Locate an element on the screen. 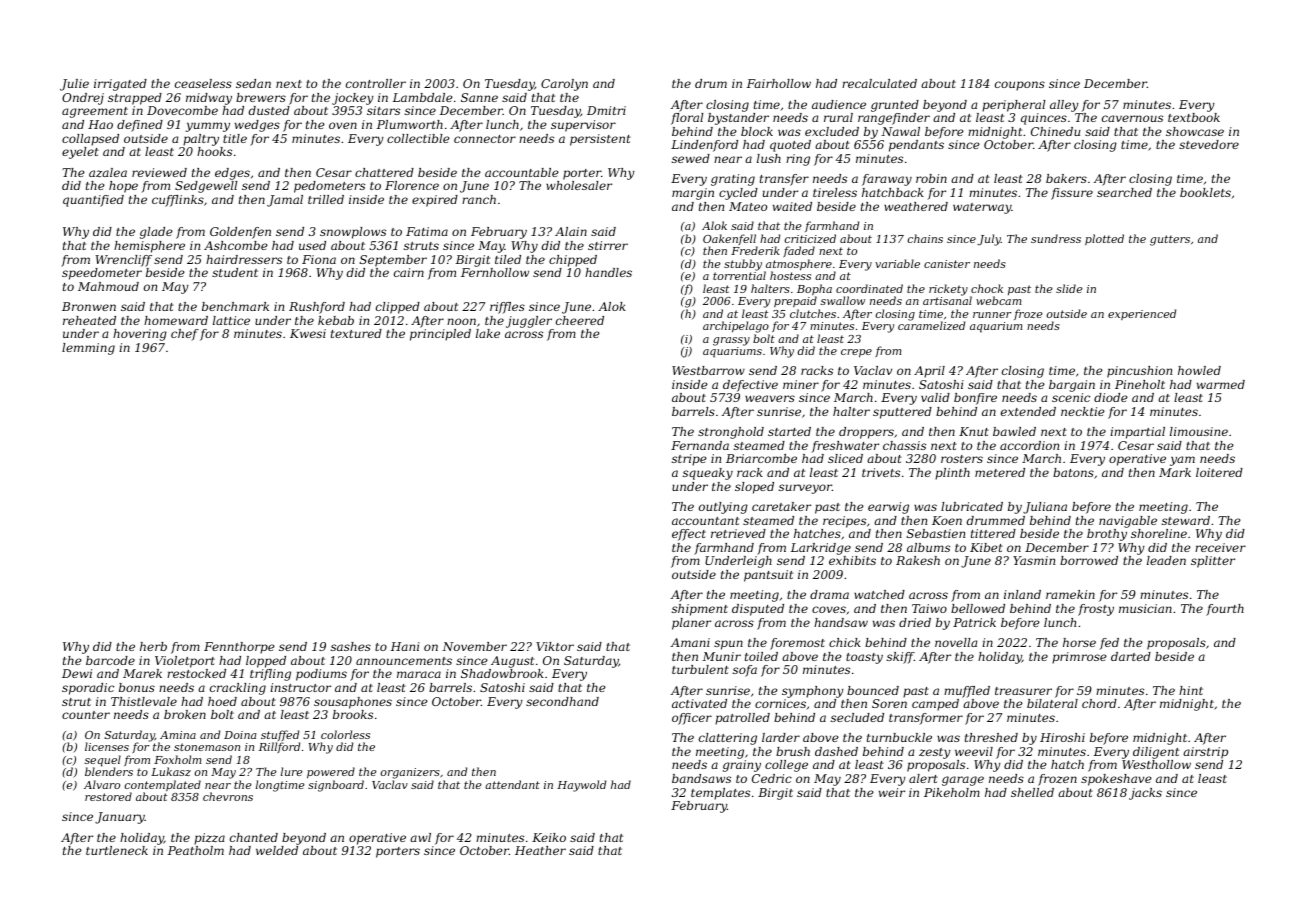 This screenshot has height=924, width=1308. Peatholm is located at coordinates (196, 850).
